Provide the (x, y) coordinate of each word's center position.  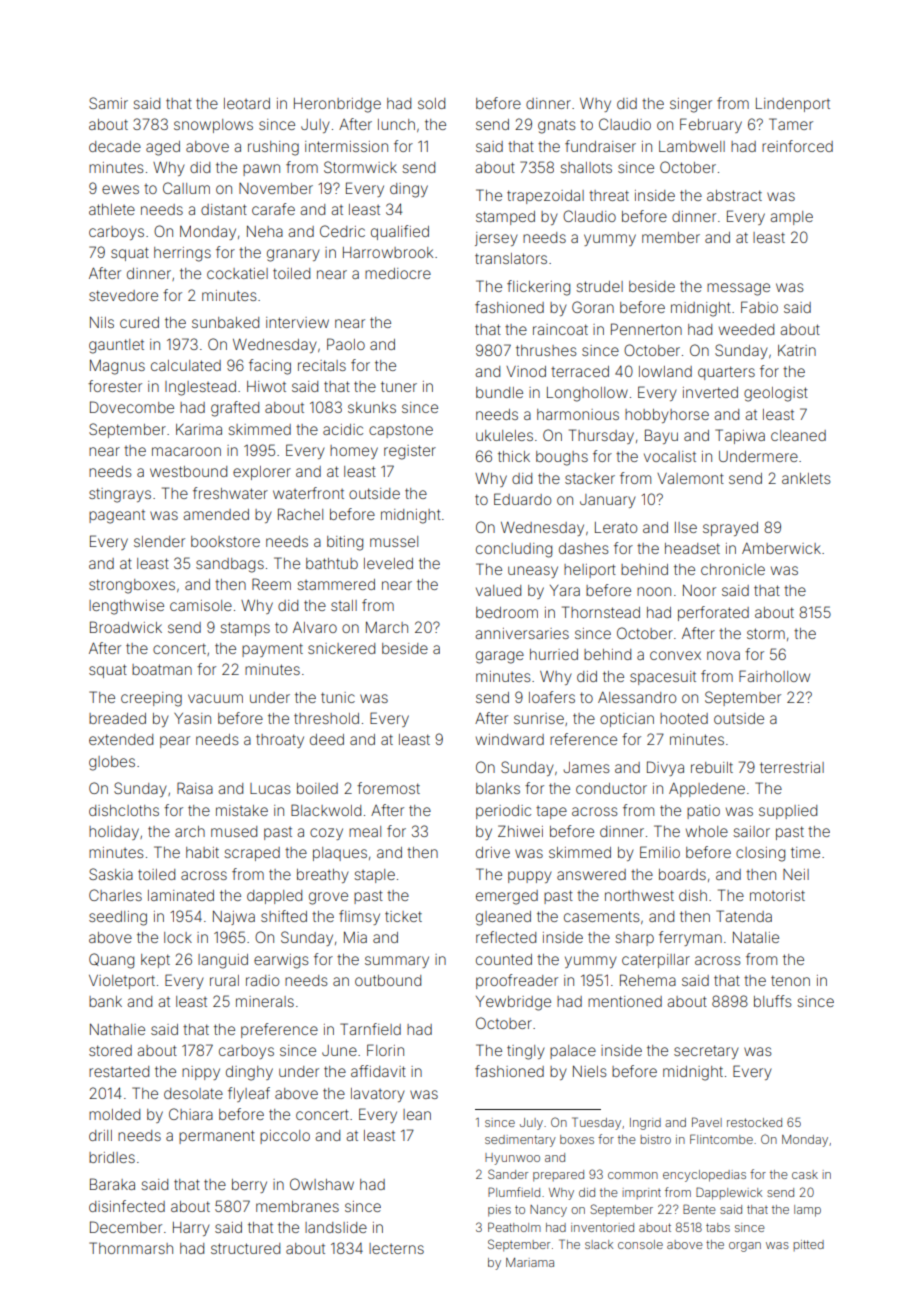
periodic (503, 812)
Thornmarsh (131, 1248)
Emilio (660, 852)
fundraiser (600, 146)
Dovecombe (132, 407)
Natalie (756, 937)
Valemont (690, 478)
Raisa (195, 788)
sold (431, 103)
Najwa (234, 918)
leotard (247, 103)
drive (493, 852)
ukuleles (504, 435)
